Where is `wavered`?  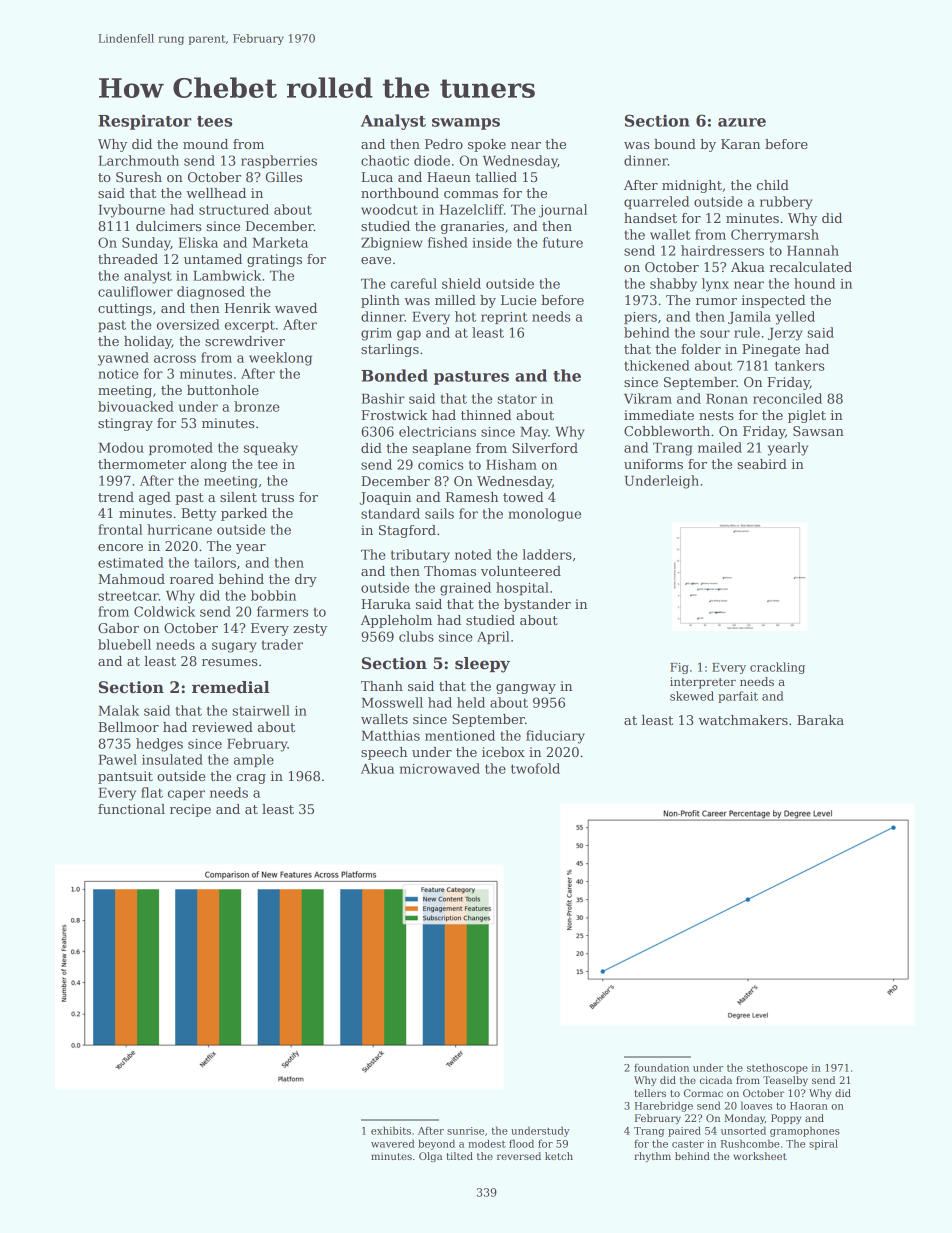 wavered is located at coordinates (393, 1143).
